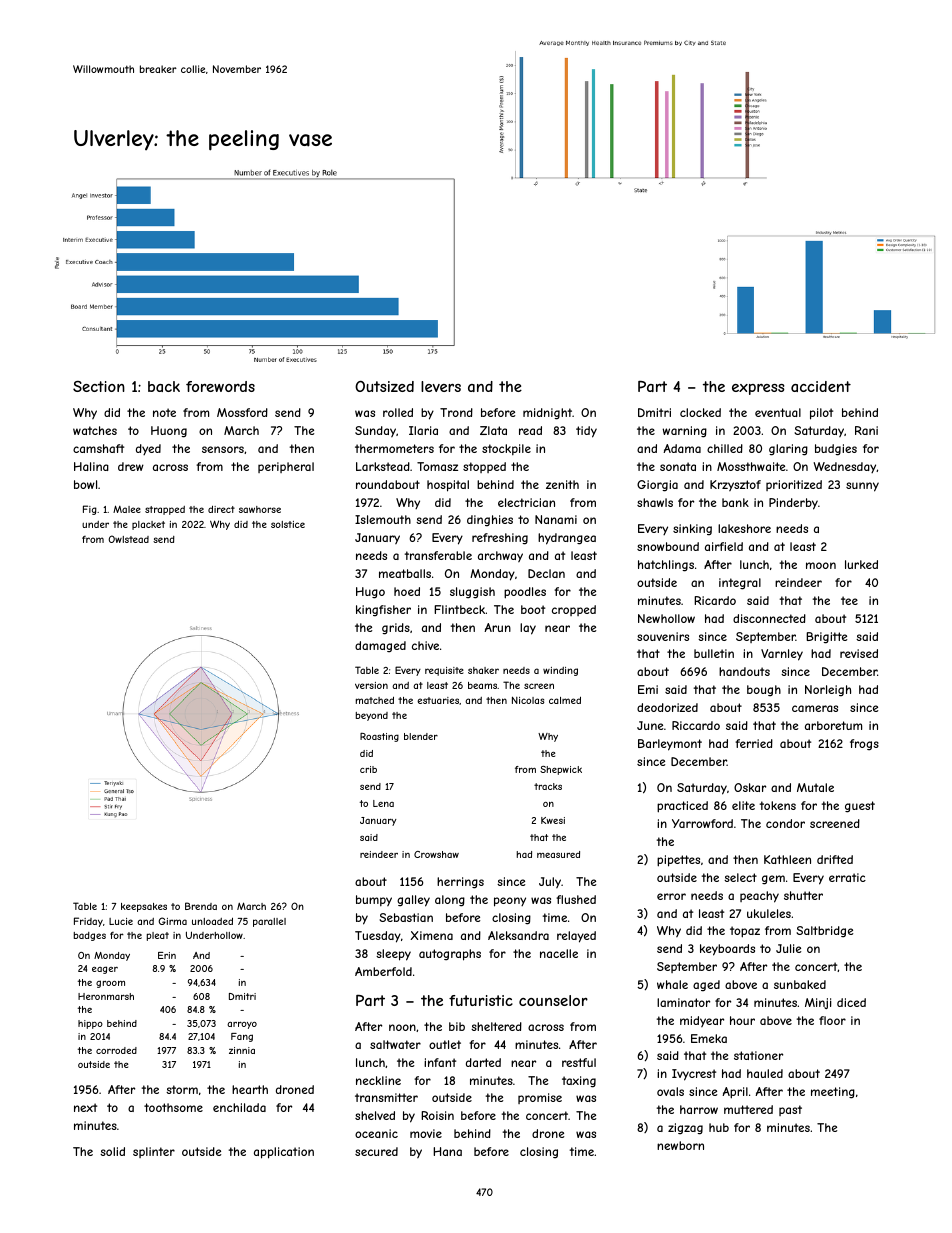 Image resolution: width=952 pixels, height=1233 pixels. I want to click on Trond, so click(456, 412).
